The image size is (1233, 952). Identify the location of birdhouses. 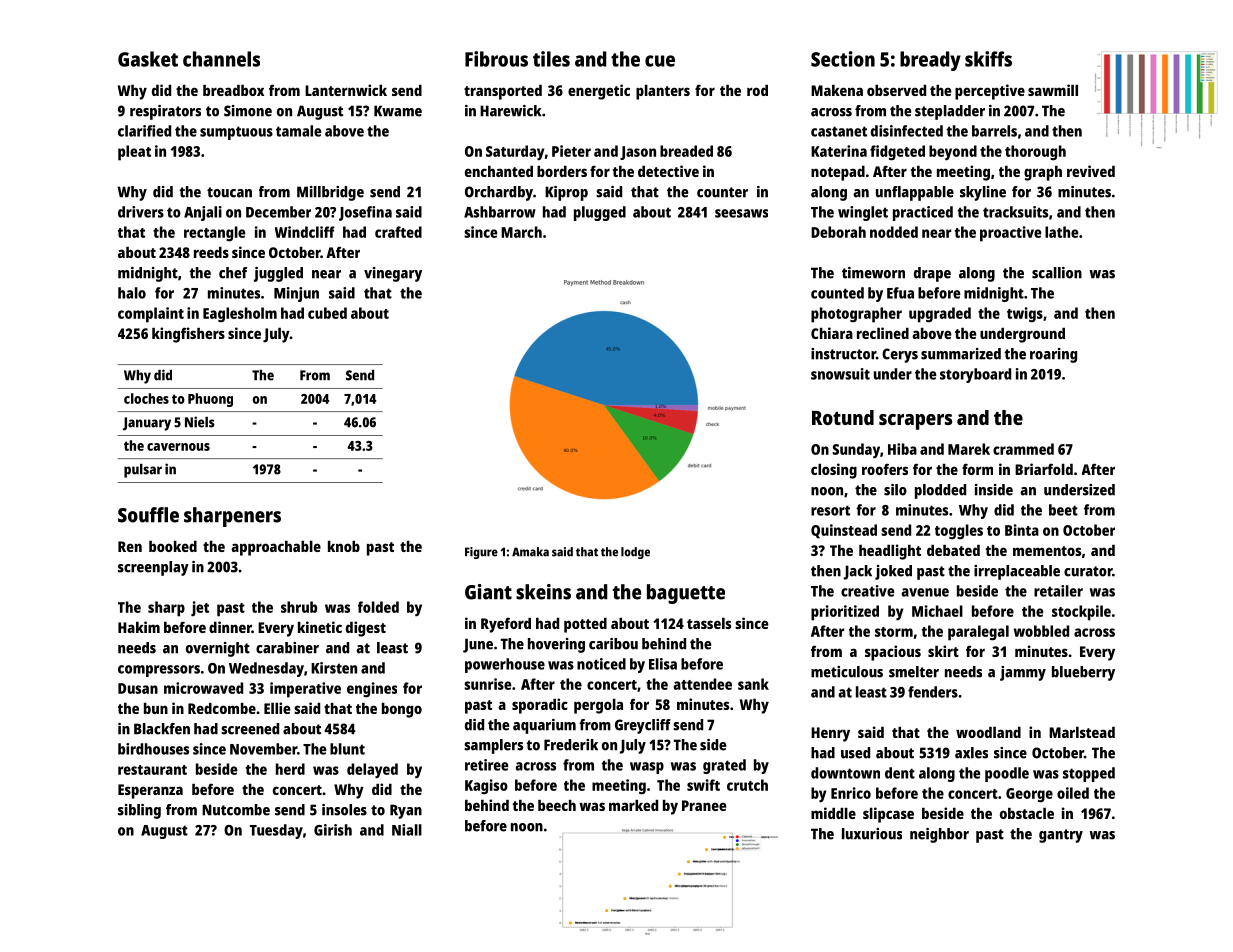
(153, 749).
